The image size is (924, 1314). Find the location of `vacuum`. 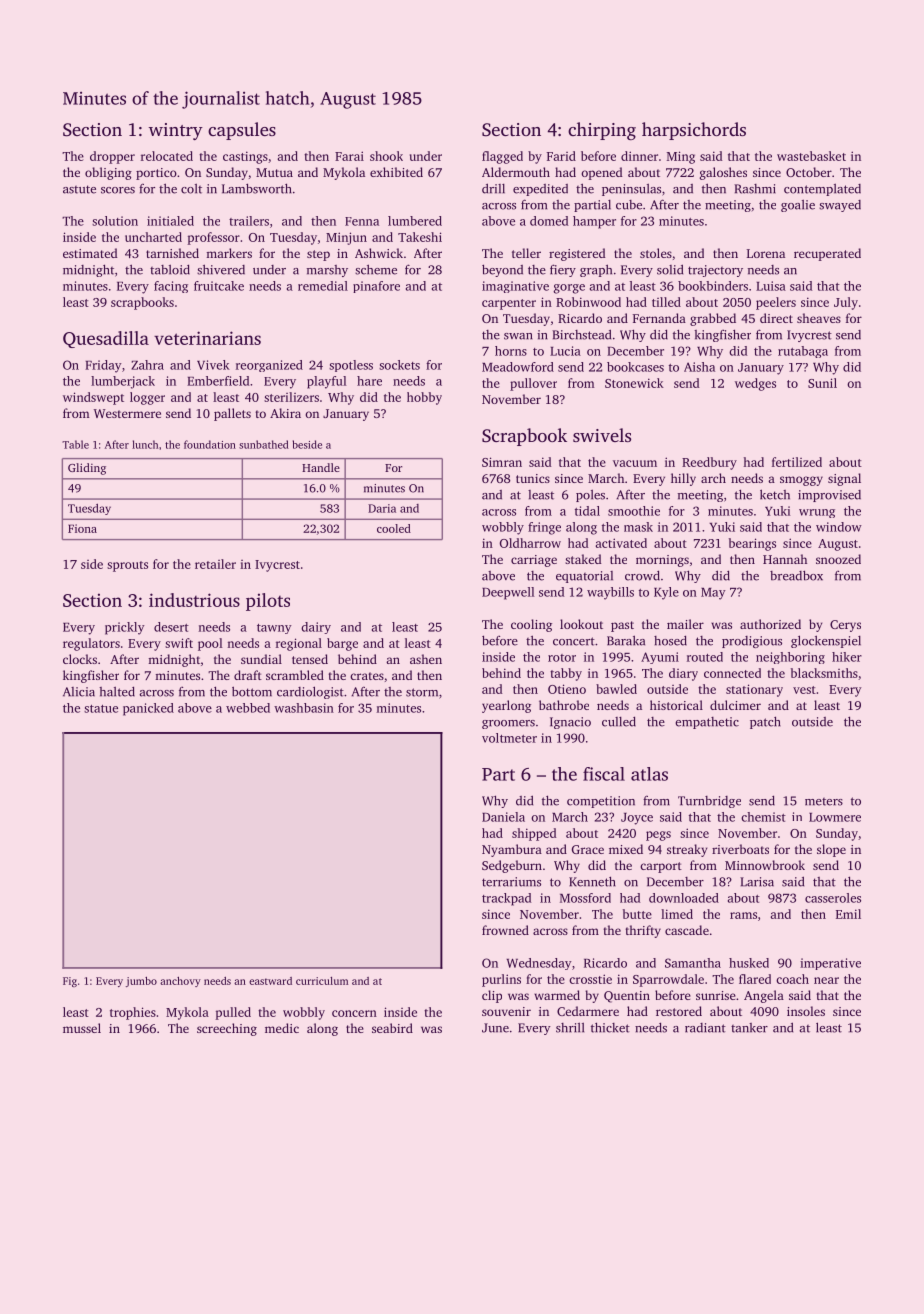

vacuum is located at coordinates (635, 463).
